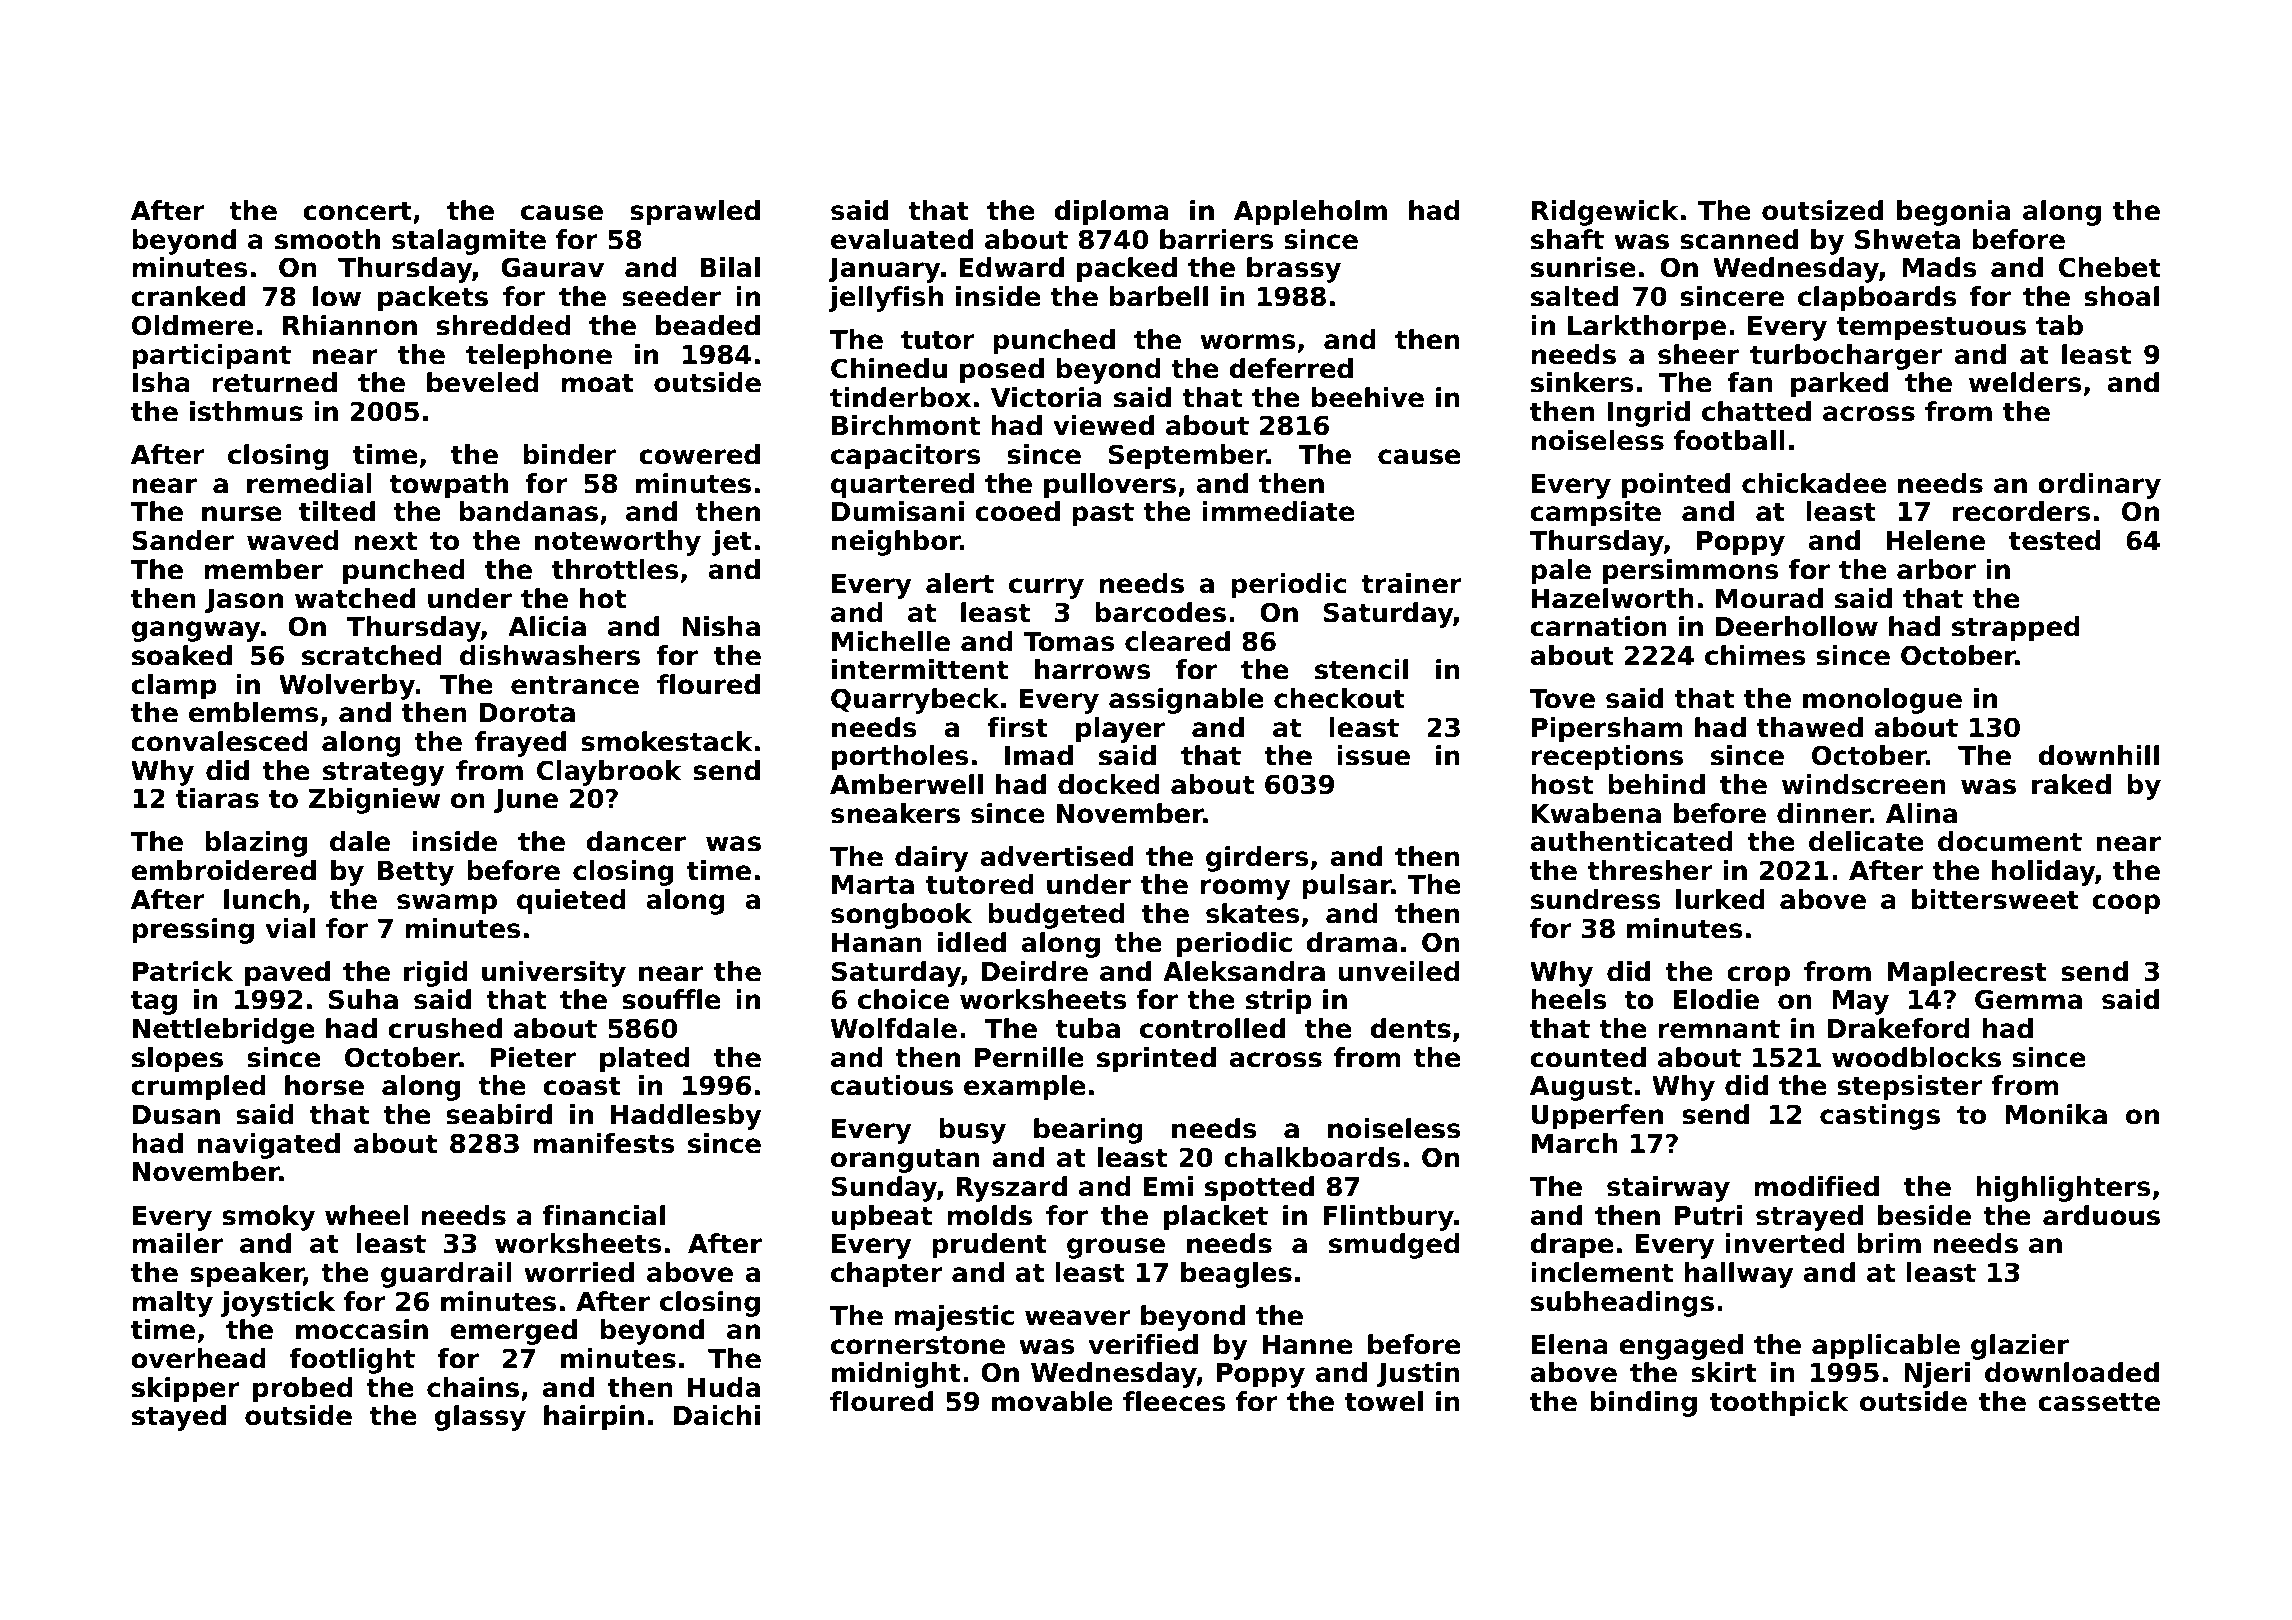  I want to click on sprawled, so click(695, 213).
